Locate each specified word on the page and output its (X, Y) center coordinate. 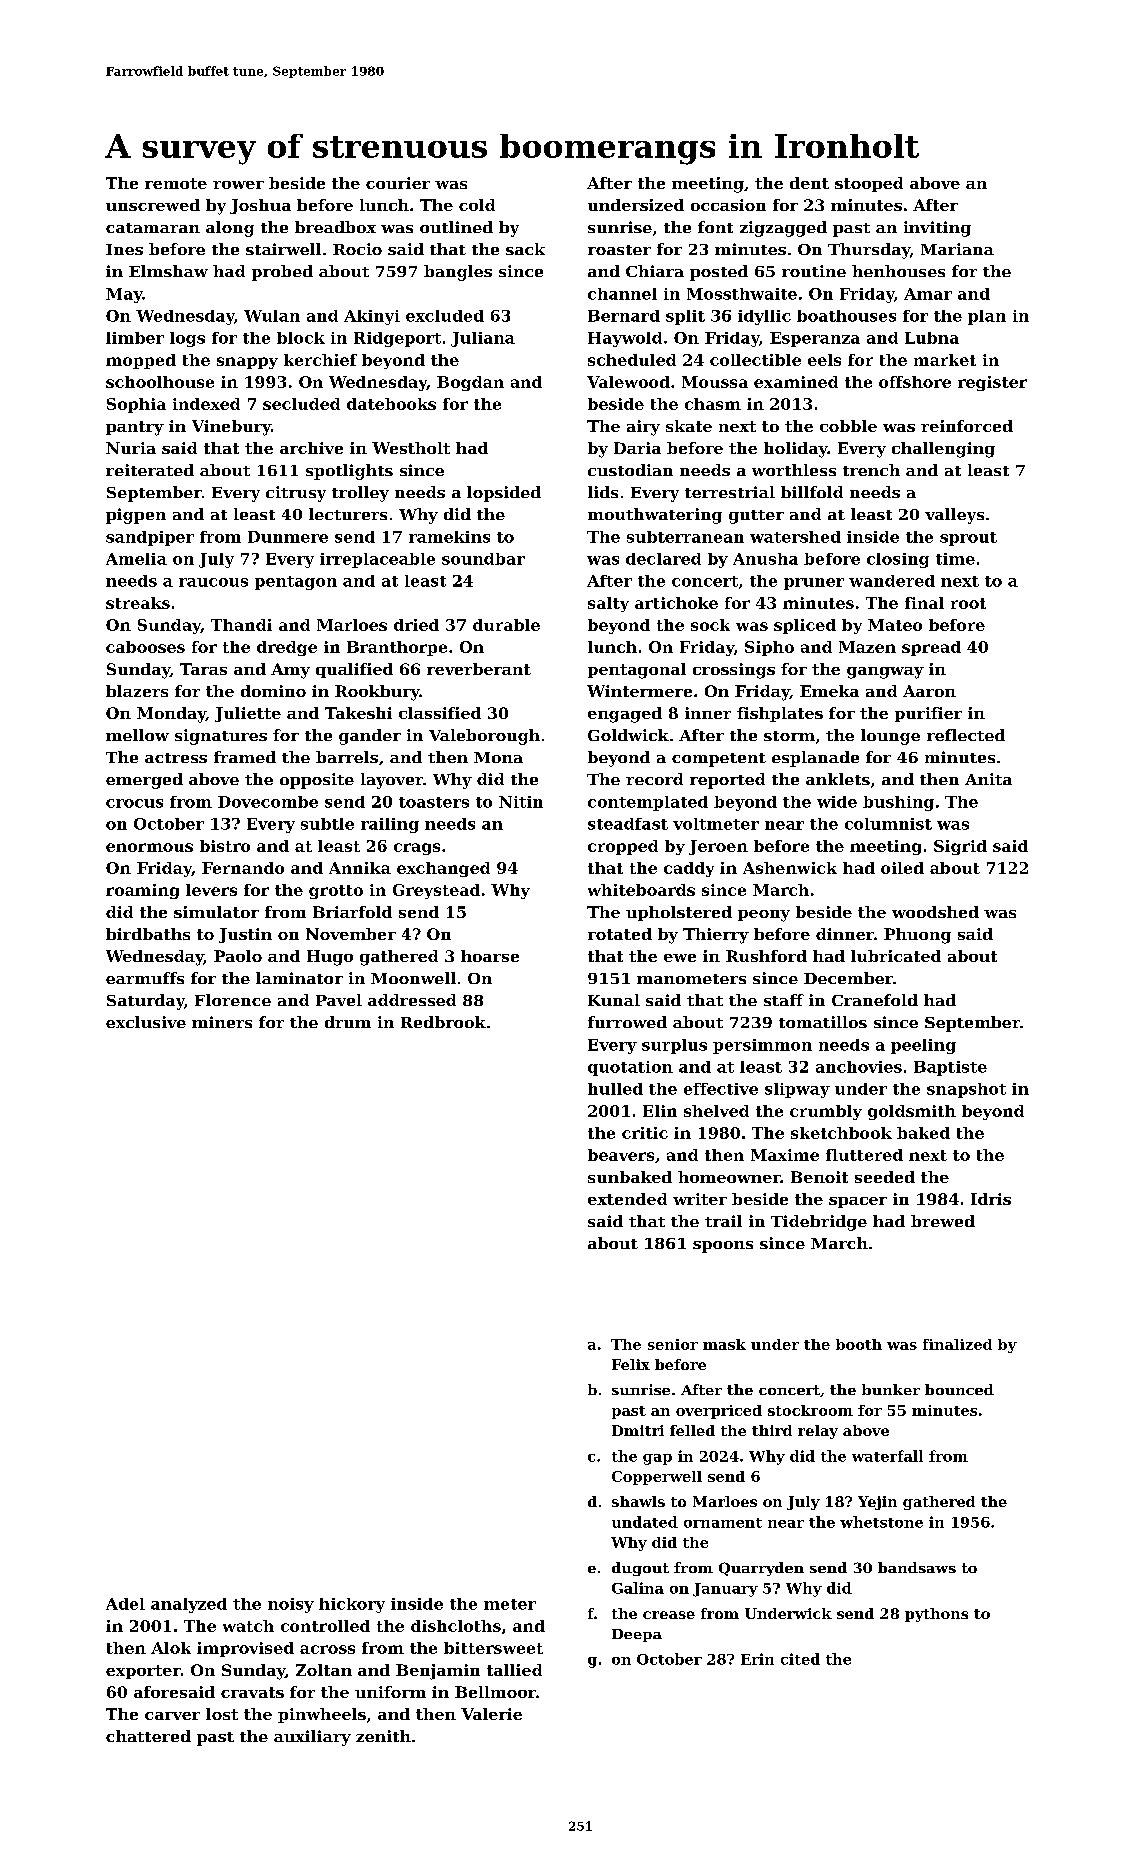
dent (809, 183)
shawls (638, 1501)
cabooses (145, 647)
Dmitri (638, 1430)
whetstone (881, 1522)
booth (859, 1344)
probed (282, 273)
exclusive (146, 1022)
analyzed (189, 1605)
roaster (619, 250)
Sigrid (960, 847)
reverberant (479, 669)
